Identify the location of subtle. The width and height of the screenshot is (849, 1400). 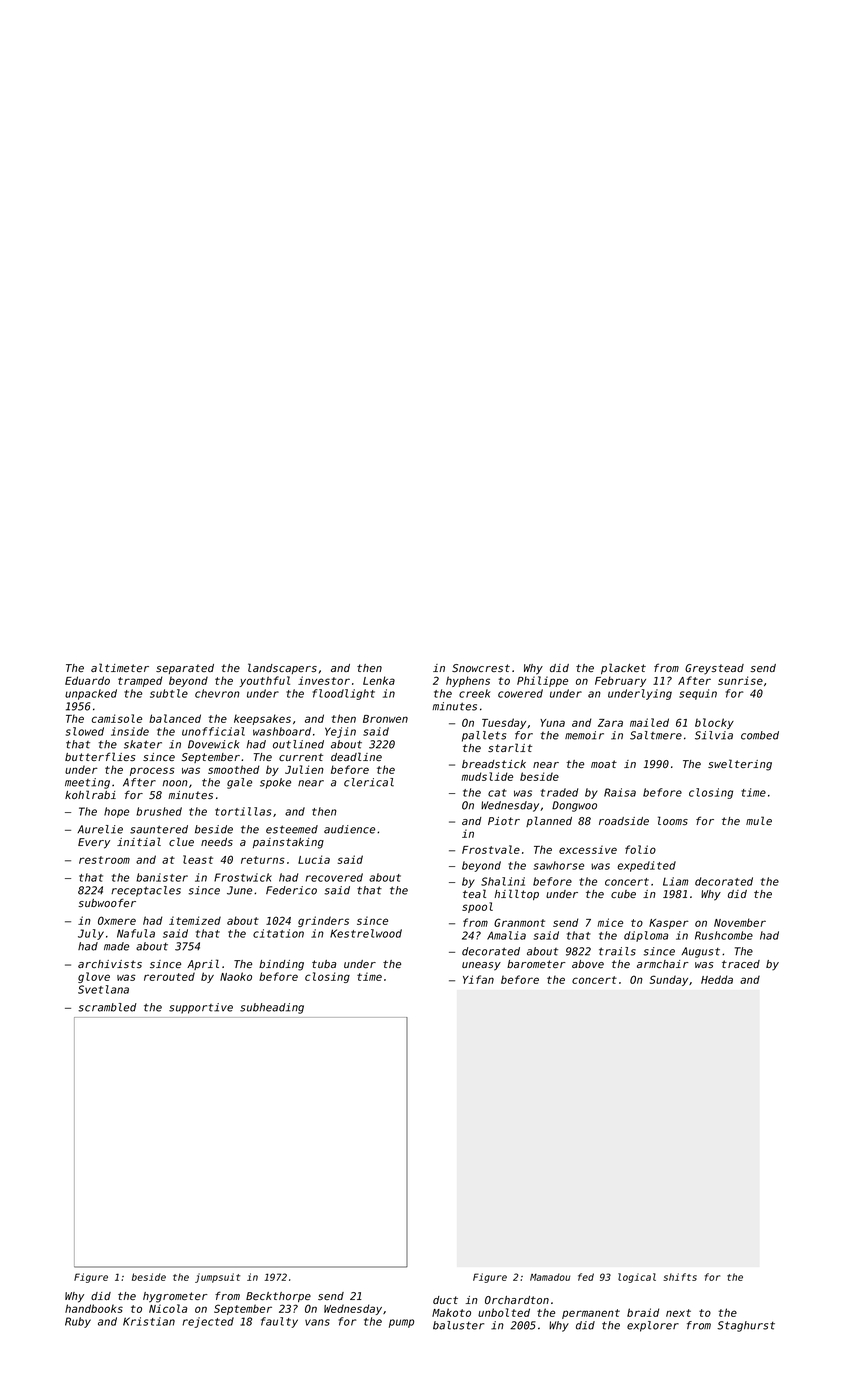
(169, 693).
